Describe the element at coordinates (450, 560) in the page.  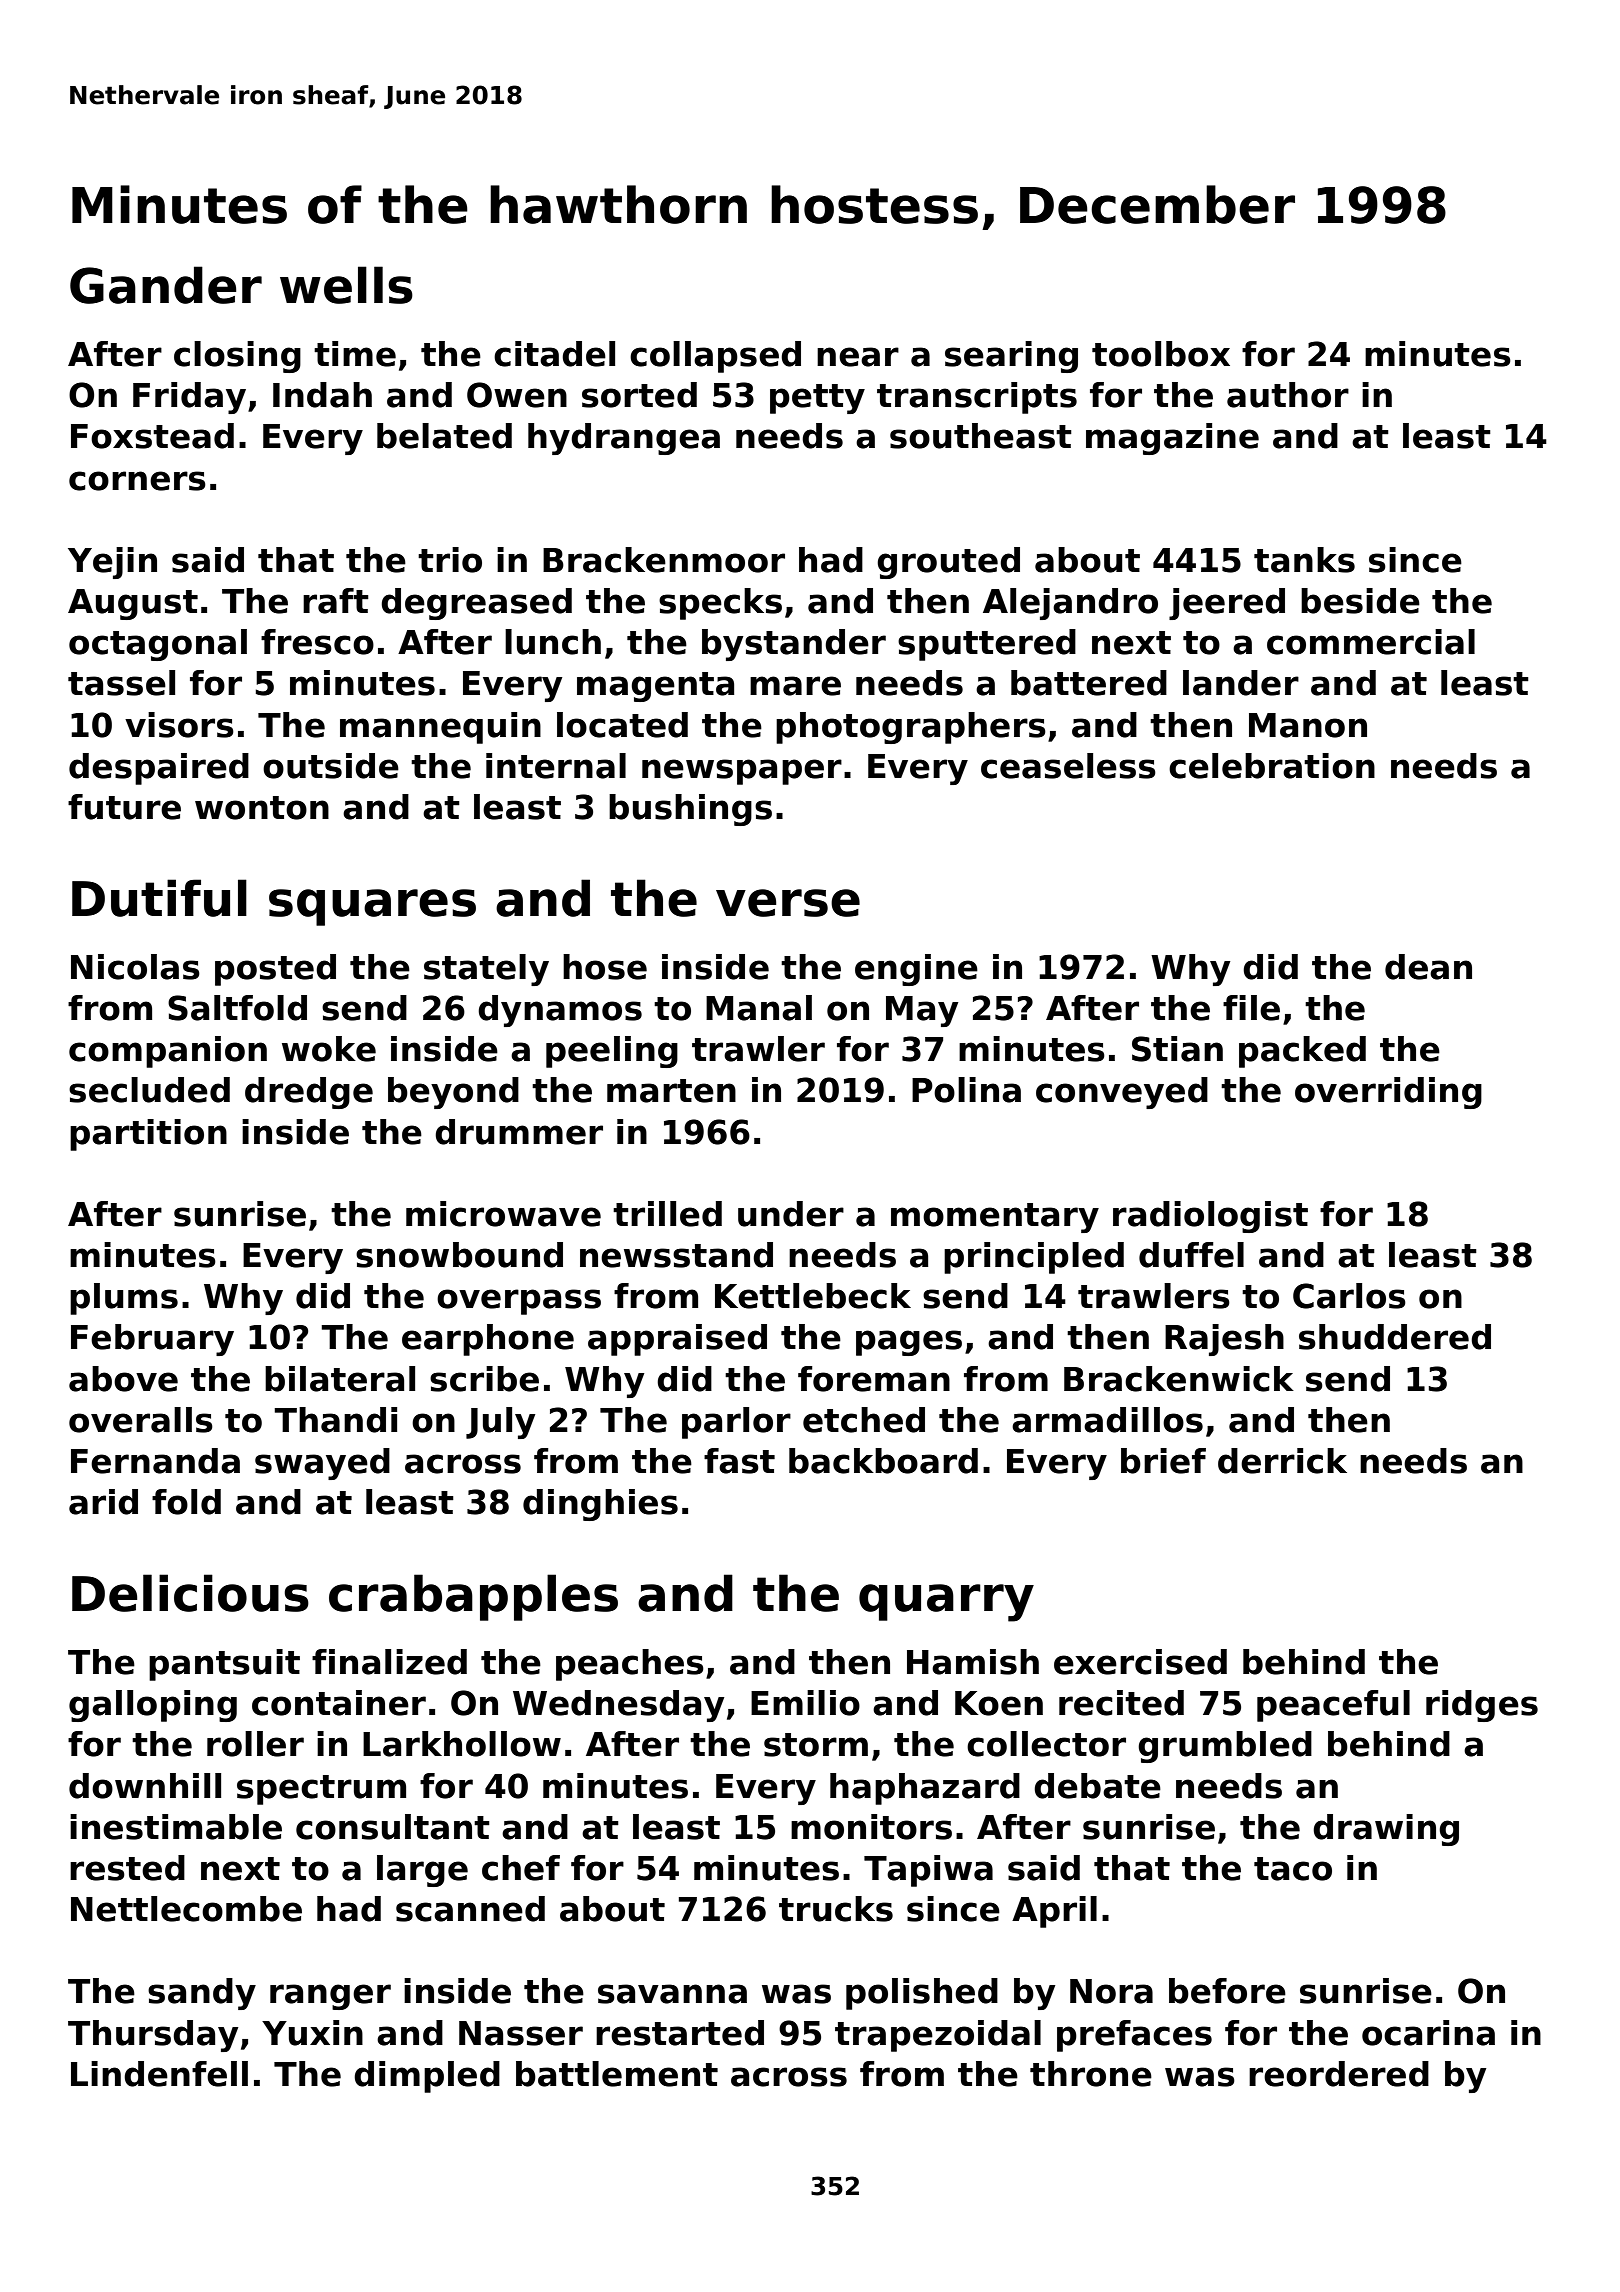
I see `trio` at that location.
